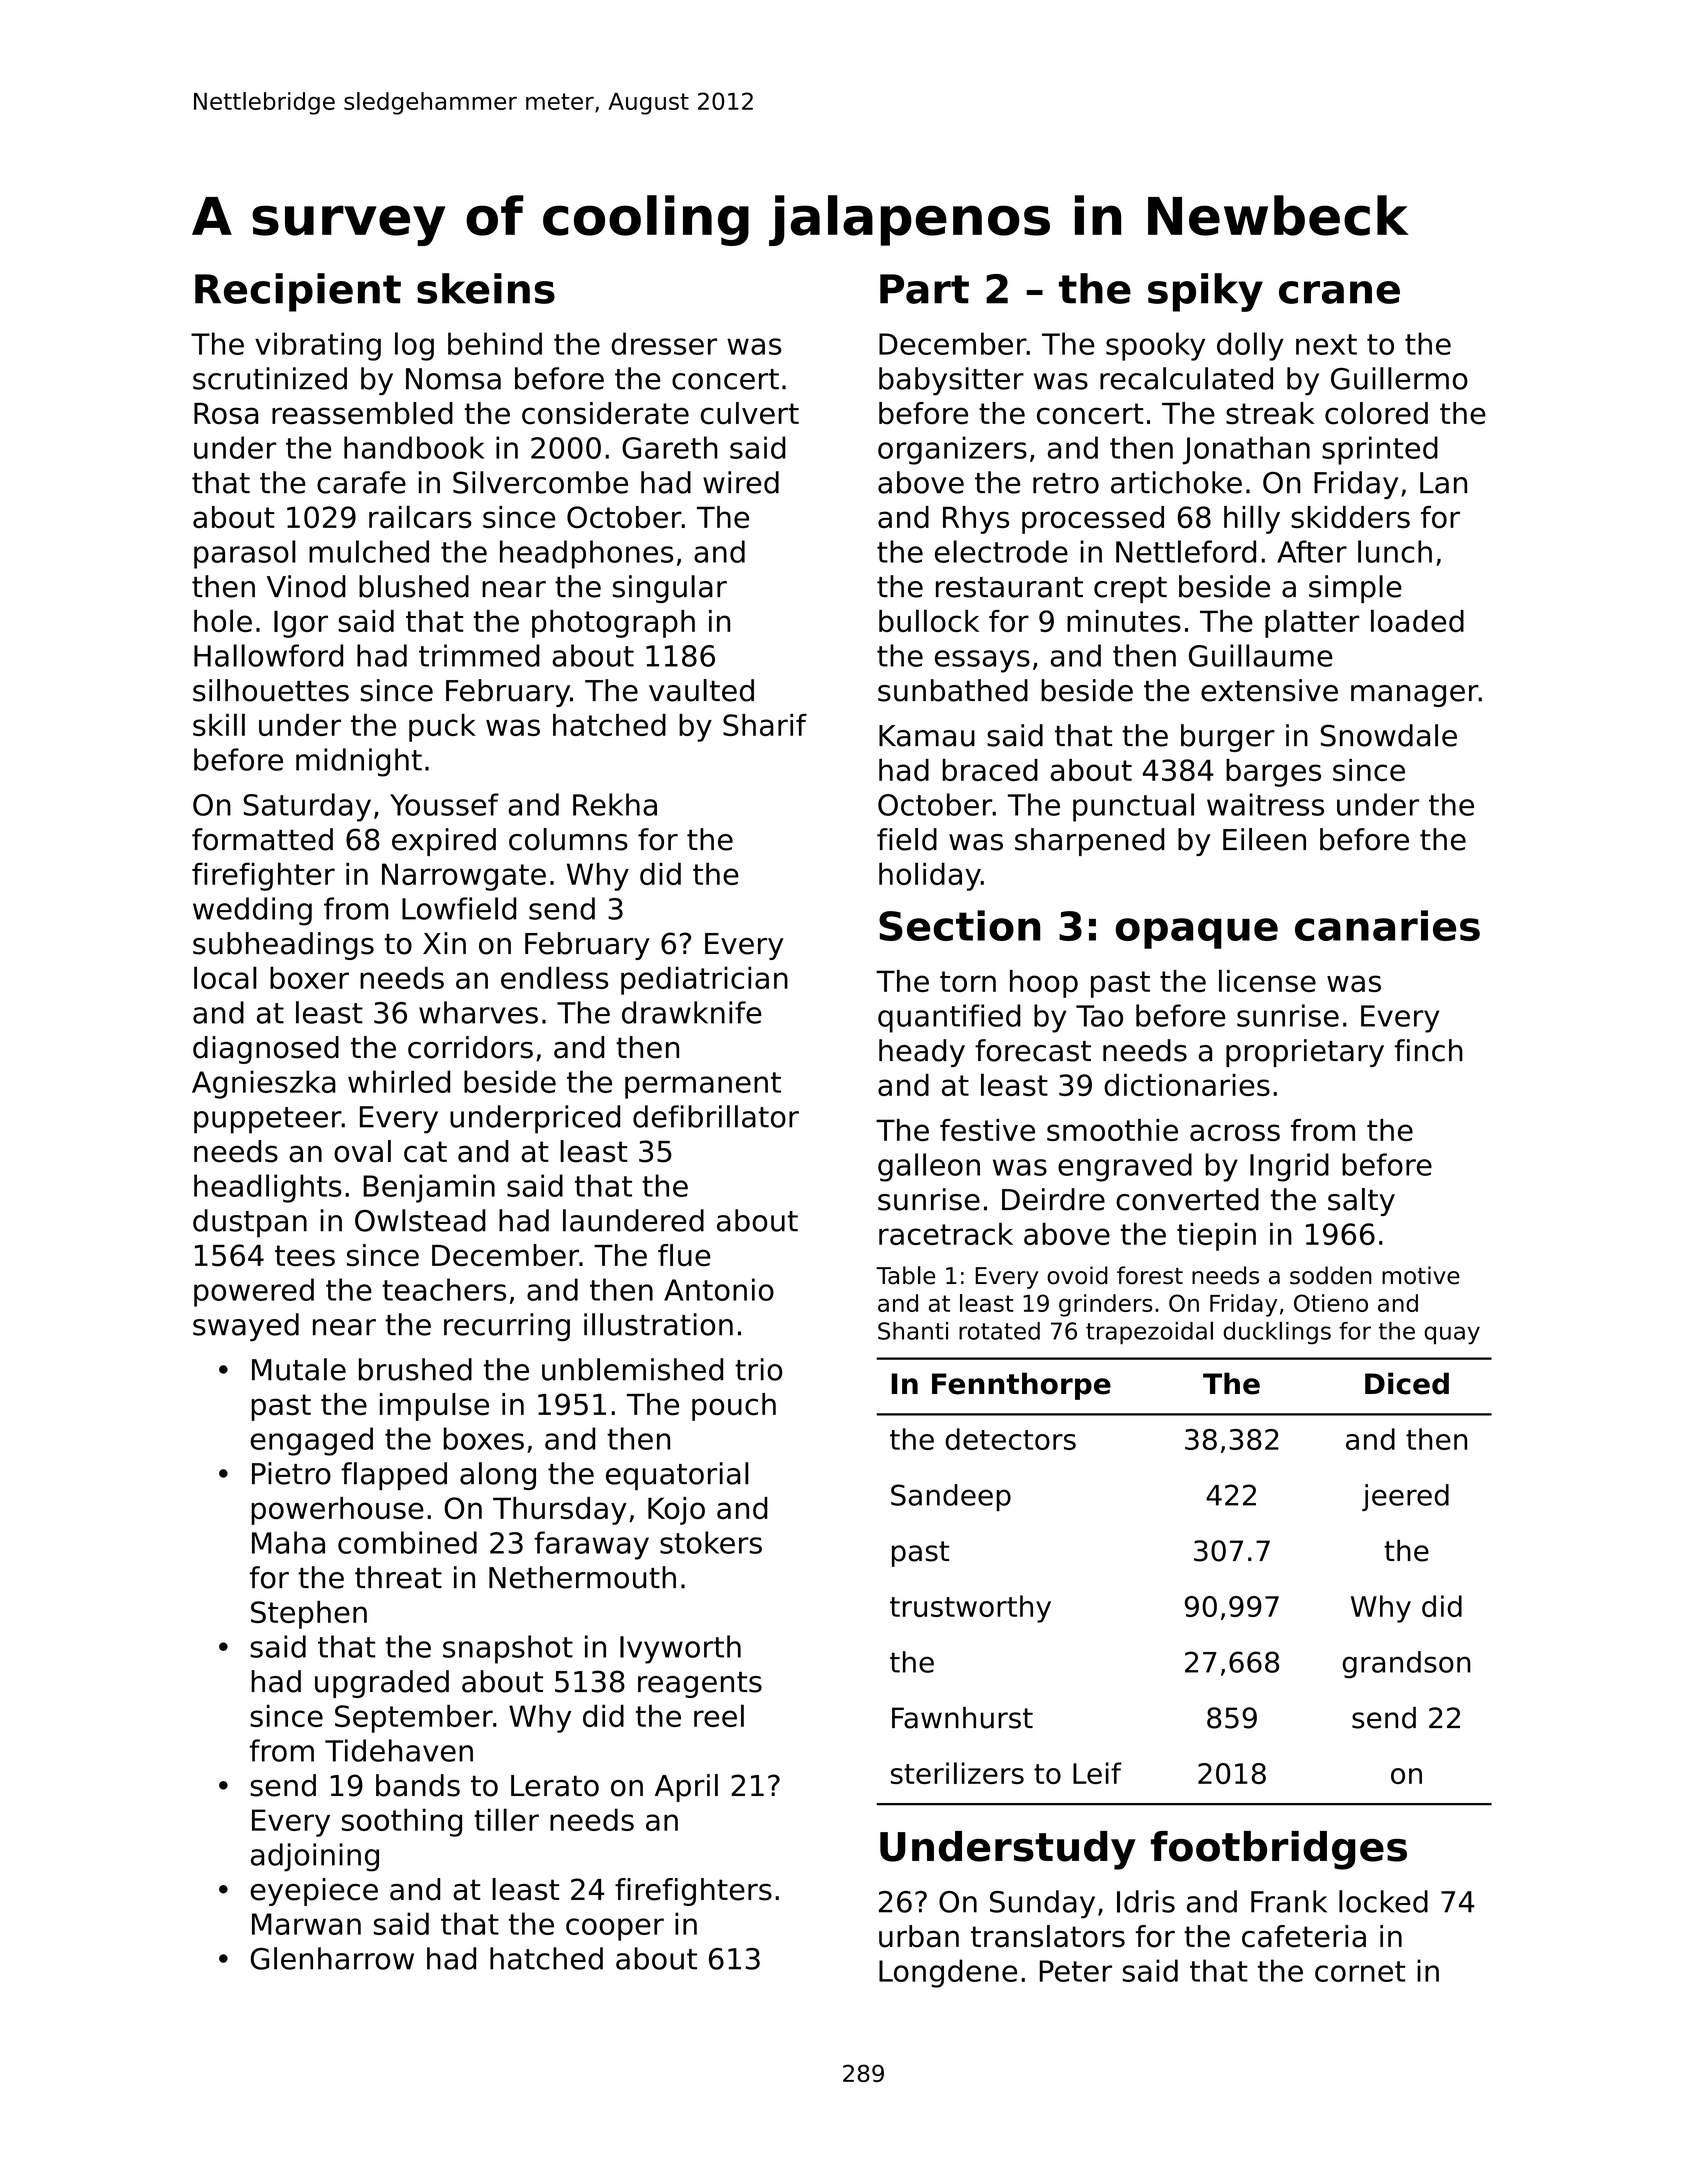  What do you see at coordinates (924, 289) in the image?
I see `Part` at bounding box center [924, 289].
